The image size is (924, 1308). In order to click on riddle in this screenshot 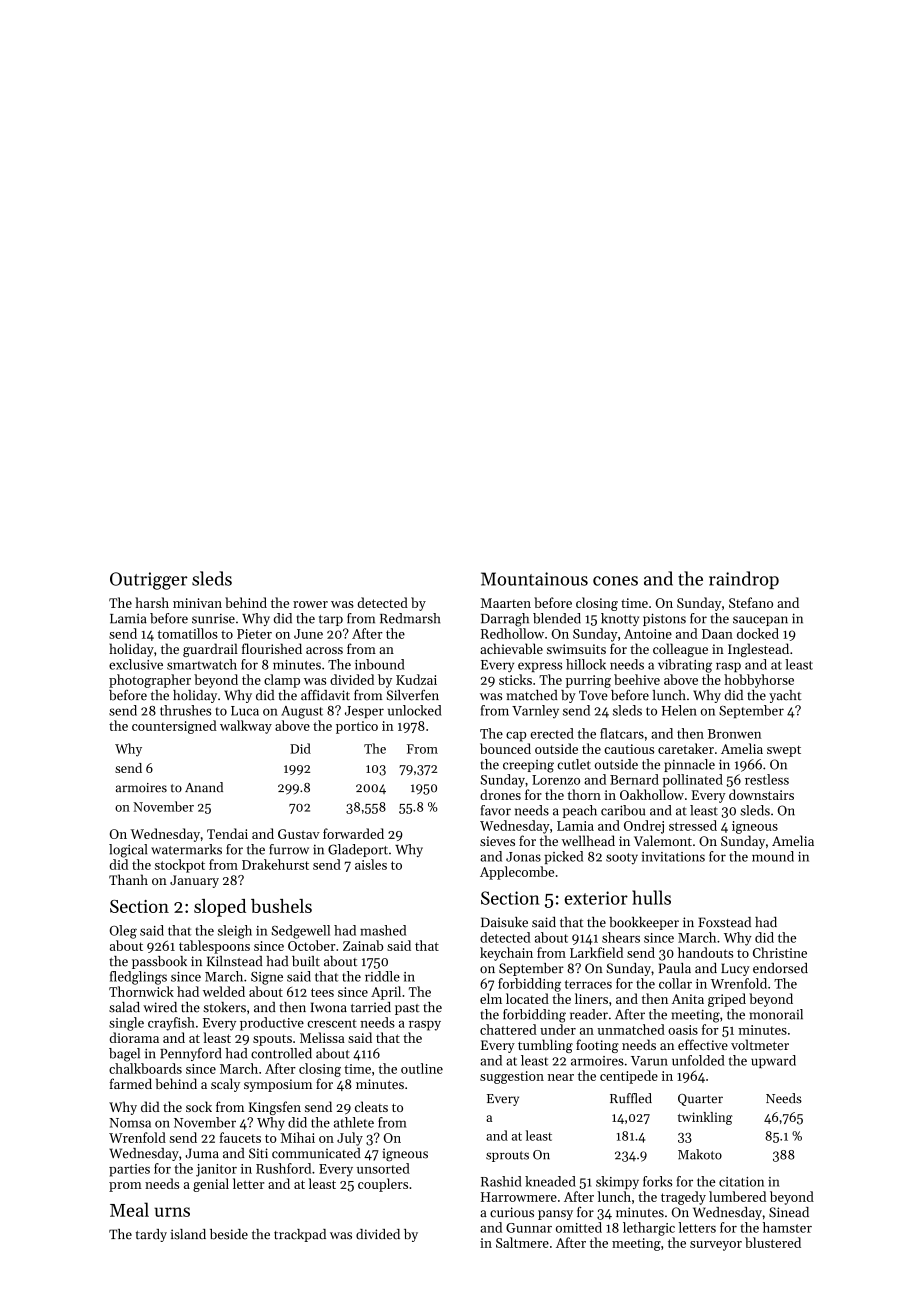, I will do `click(382, 976)`.
